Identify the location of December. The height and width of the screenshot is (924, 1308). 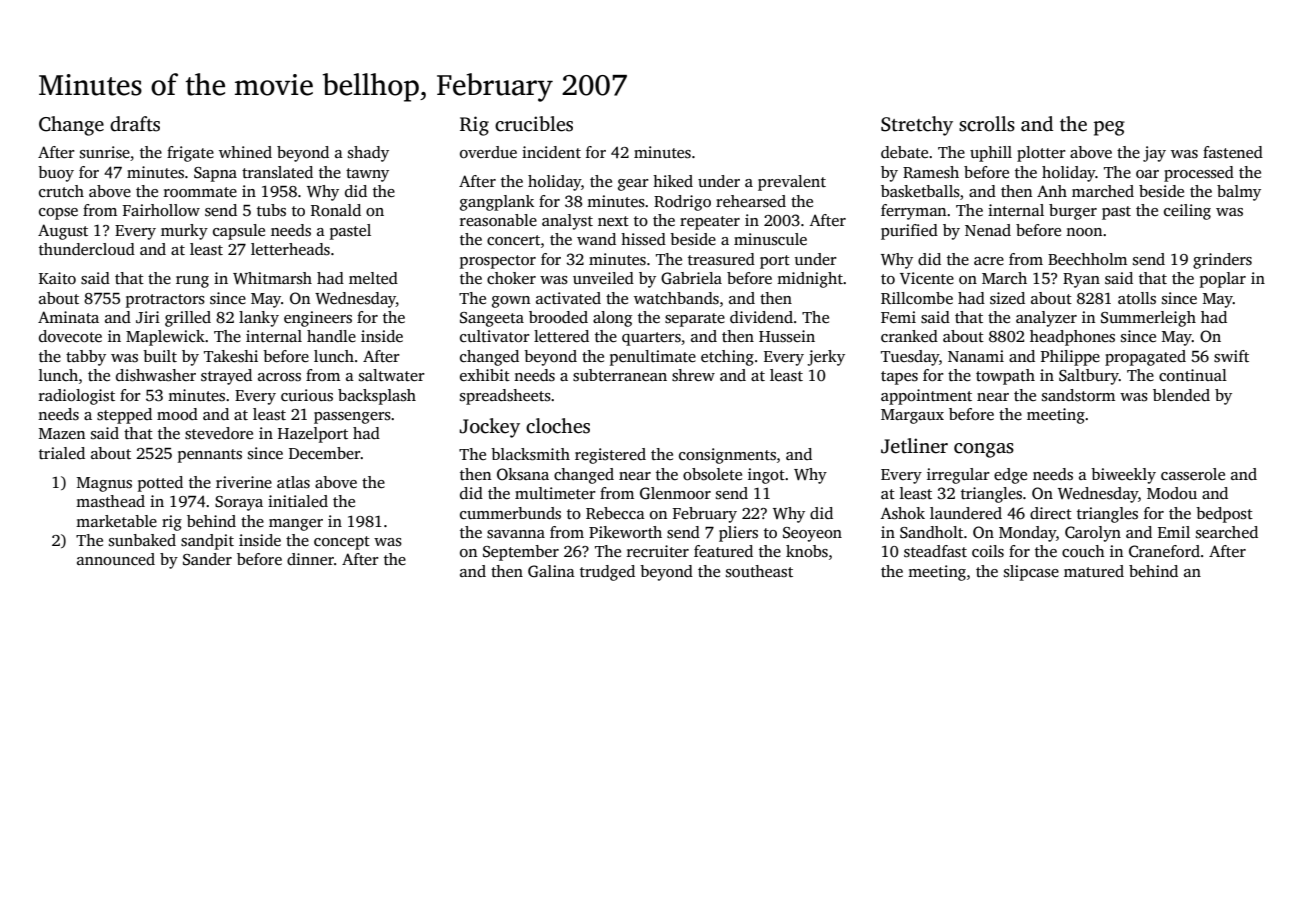
(325, 453).
